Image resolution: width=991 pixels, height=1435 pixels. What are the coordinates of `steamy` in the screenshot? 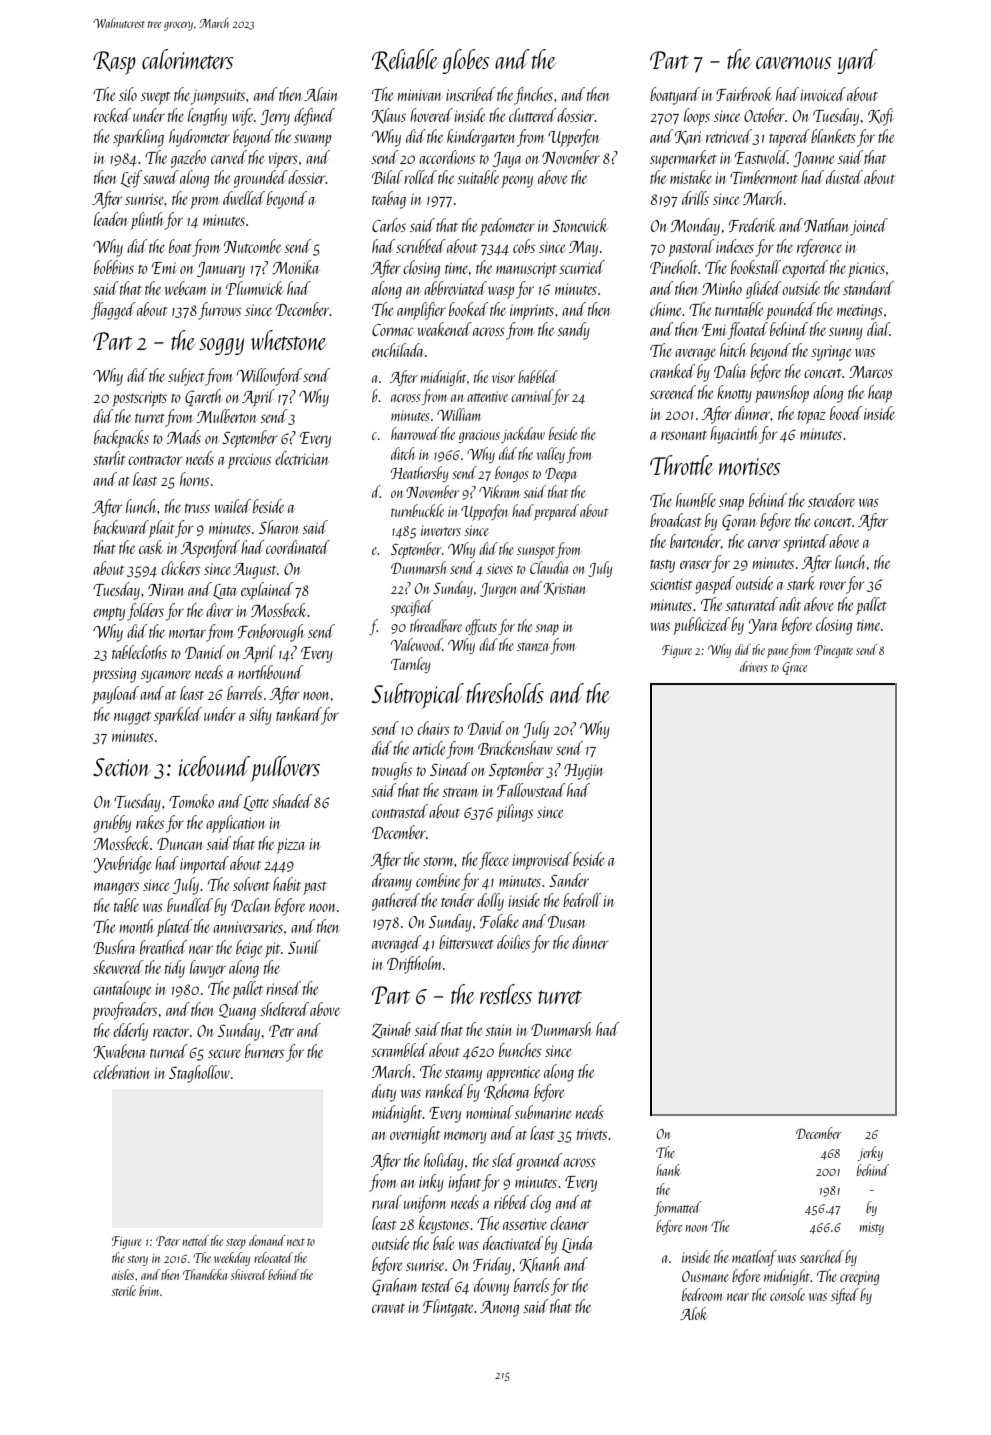 It's located at (463, 1075).
